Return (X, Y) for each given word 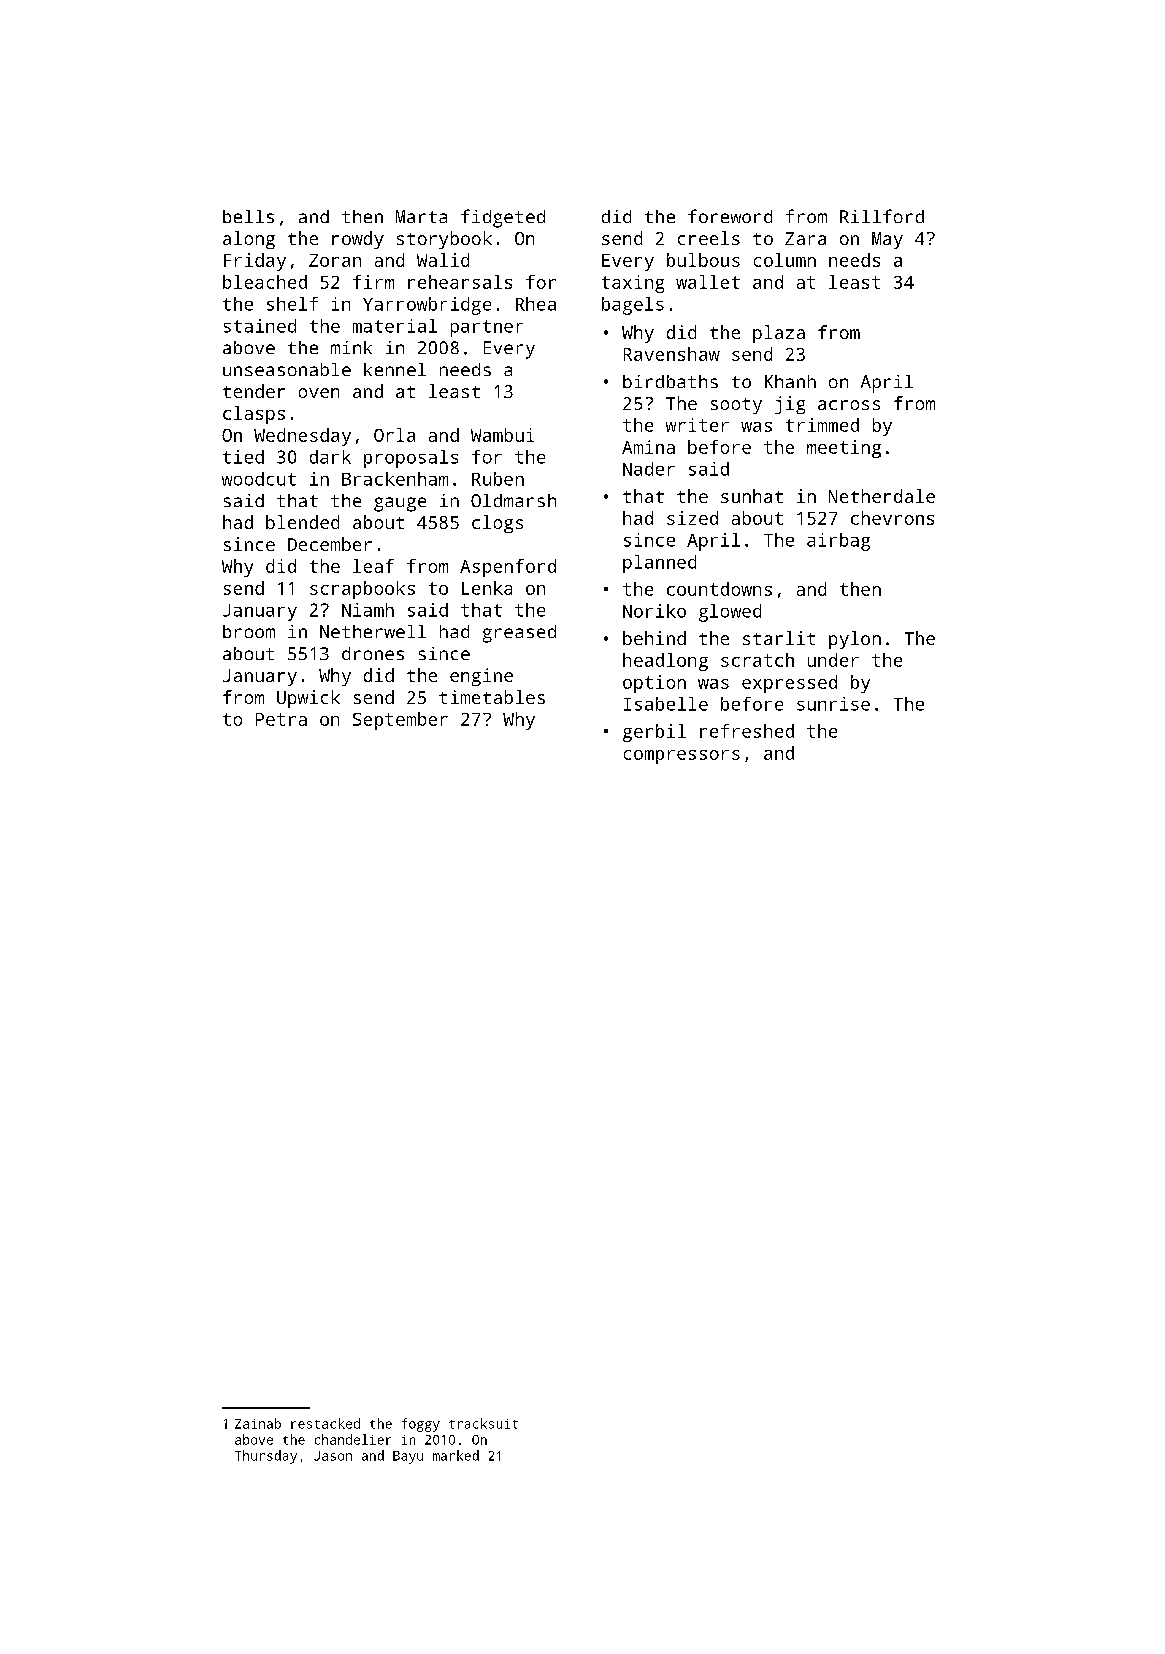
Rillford (882, 216)
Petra (281, 719)
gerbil (654, 733)
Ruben (498, 479)
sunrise (833, 704)
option (654, 684)
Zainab (258, 1423)
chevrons (892, 518)
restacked (325, 1423)
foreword (730, 216)
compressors (682, 757)
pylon (855, 640)
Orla (394, 435)
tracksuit (483, 1423)
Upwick (308, 699)
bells (248, 216)
